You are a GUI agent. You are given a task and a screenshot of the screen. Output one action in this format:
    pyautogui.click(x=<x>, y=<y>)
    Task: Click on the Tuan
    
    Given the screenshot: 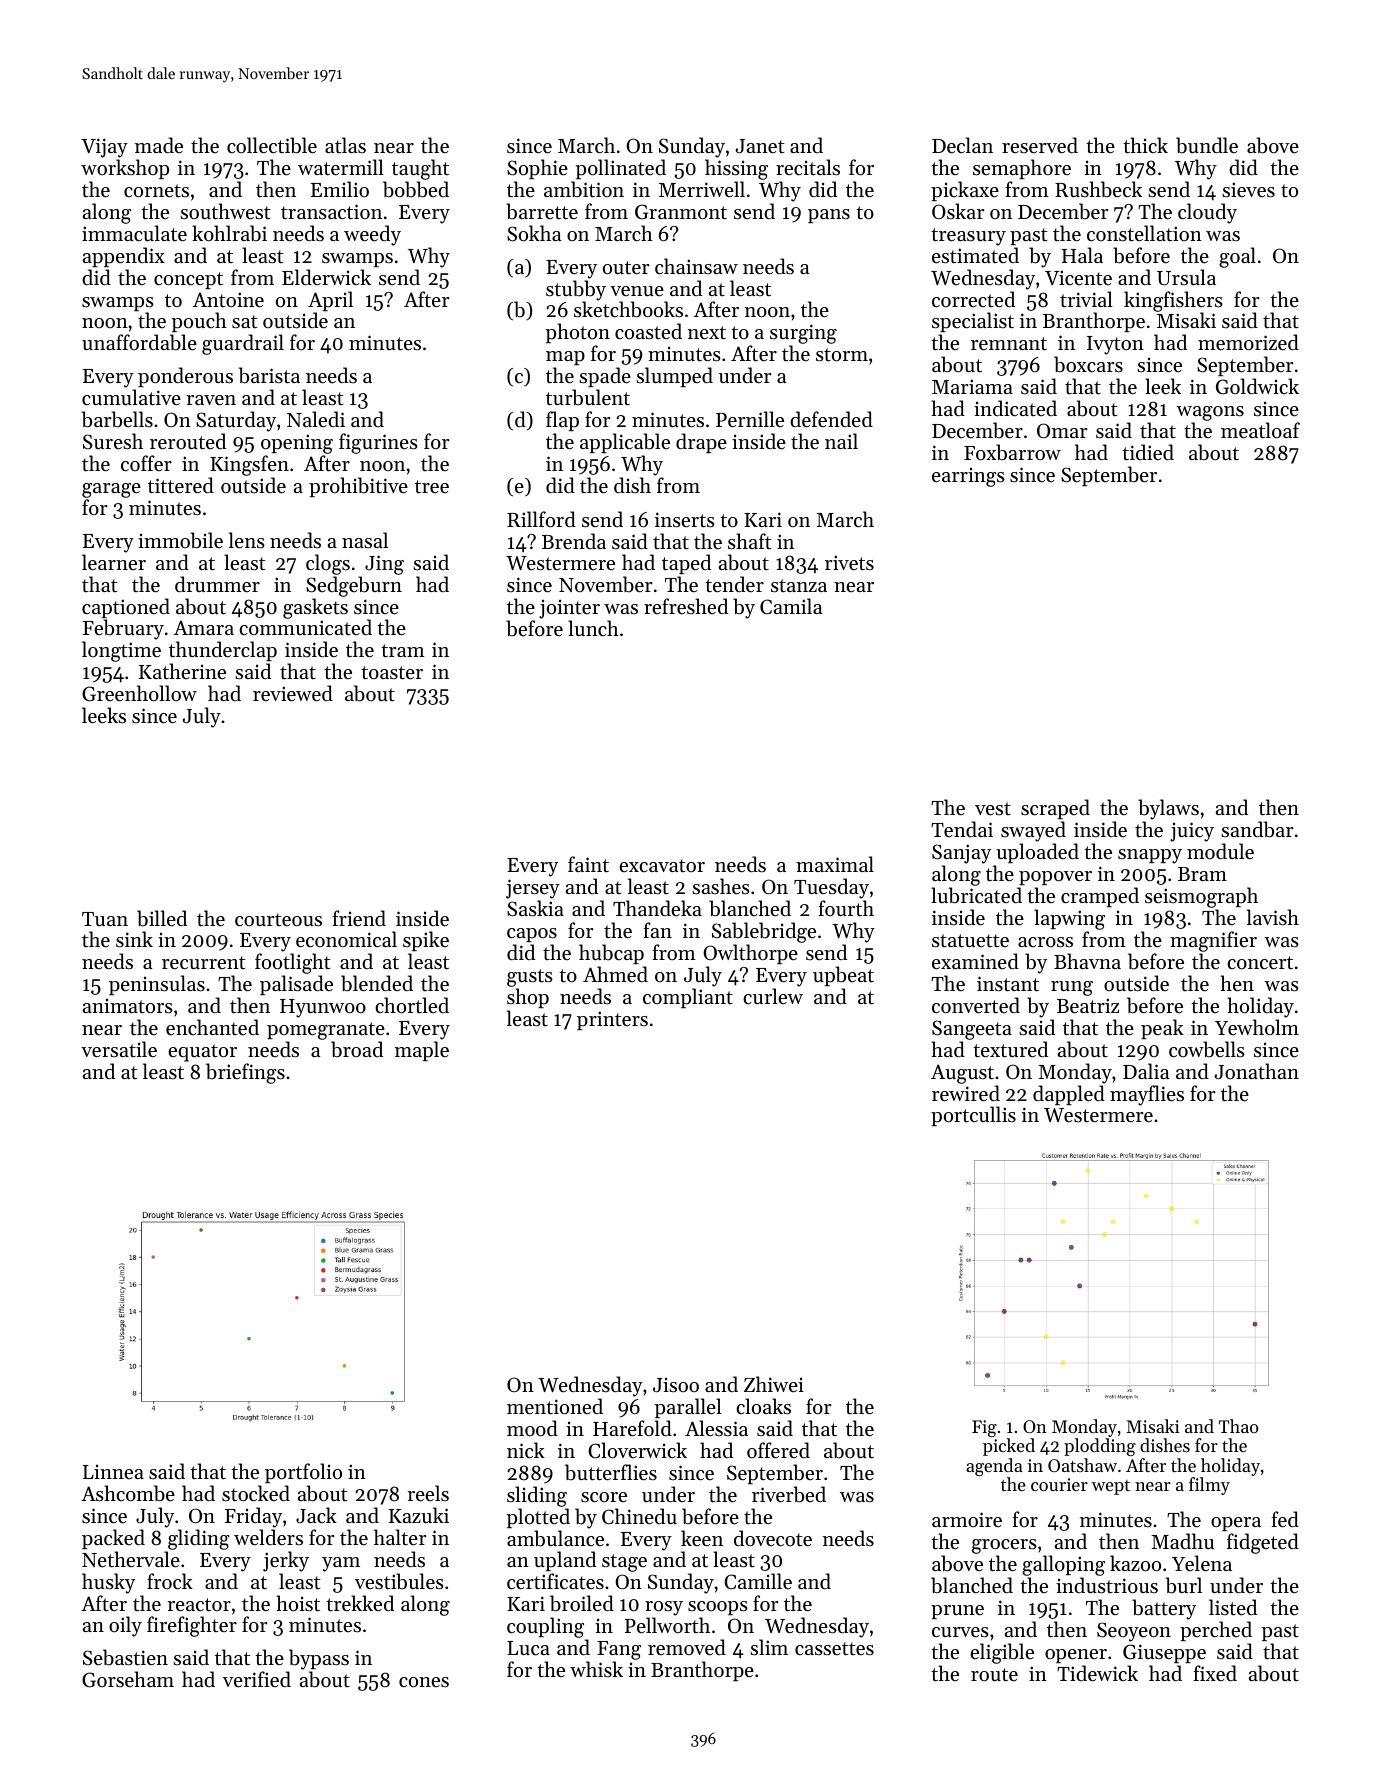 What is the action you would take?
    pyautogui.click(x=105, y=919)
